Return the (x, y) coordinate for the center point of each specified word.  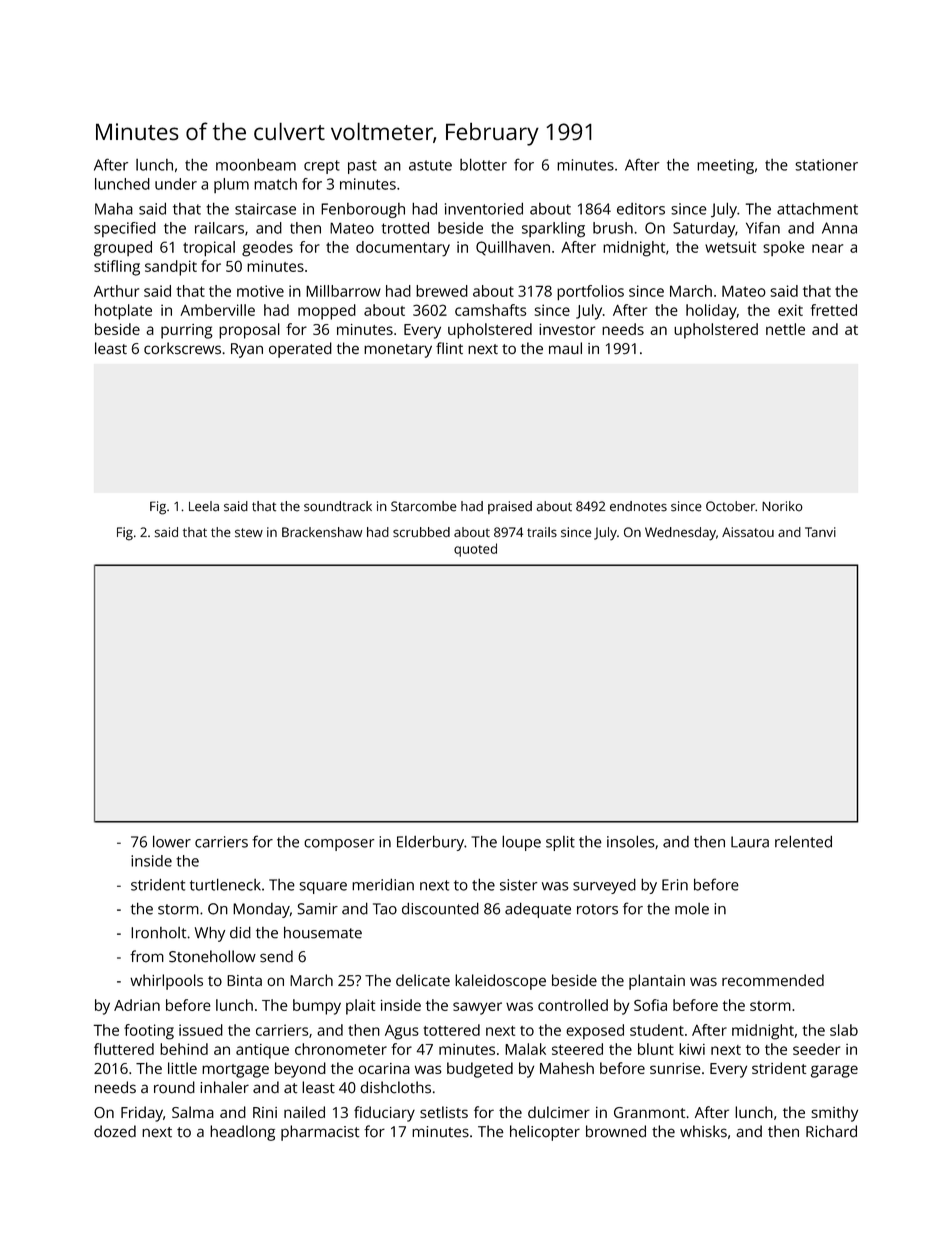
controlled (573, 1005)
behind (184, 1049)
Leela (204, 506)
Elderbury (430, 843)
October (730, 506)
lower (172, 841)
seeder (816, 1049)
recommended (773, 980)
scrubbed (421, 532)
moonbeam (256, 164)
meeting (725, 166)
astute (430, 165)
